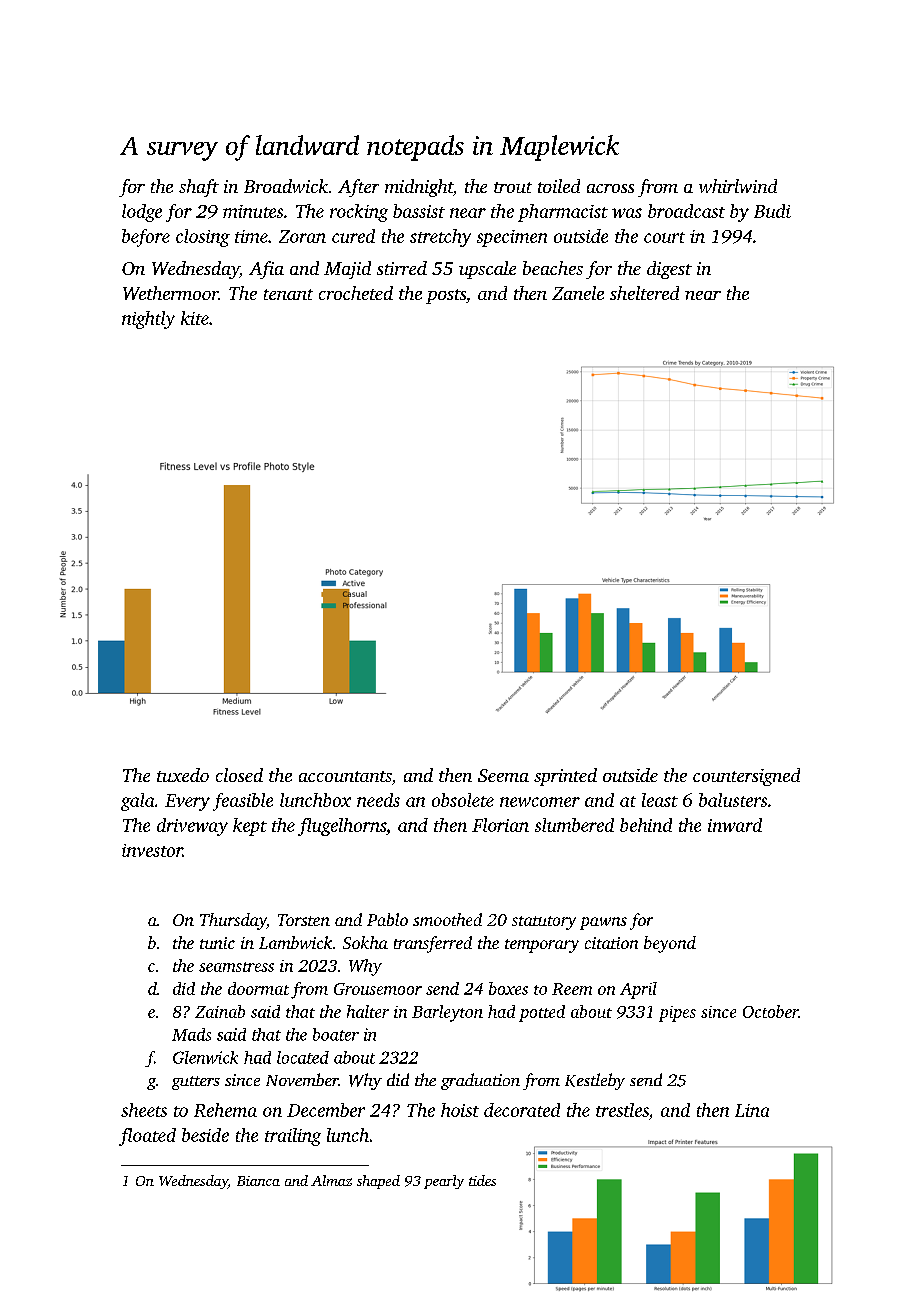 Image resolution: width=924 pixels, height=1314 pixels. What do you see at coordinates (752, 1110) in the screenshot?
I see `Lina` at bounding box center [752, 1110].
